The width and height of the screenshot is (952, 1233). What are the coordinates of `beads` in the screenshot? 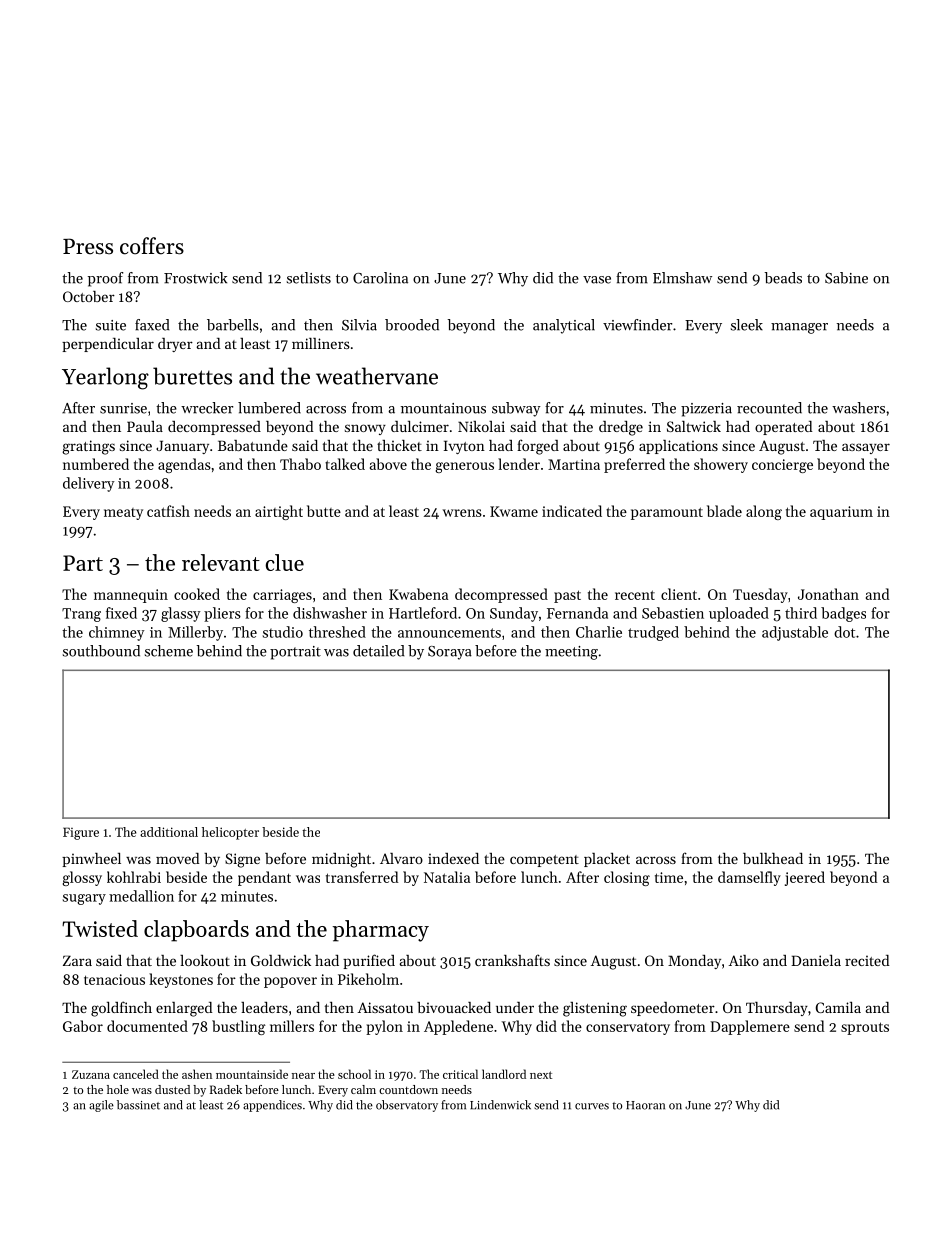 It's located at (783, 278).
